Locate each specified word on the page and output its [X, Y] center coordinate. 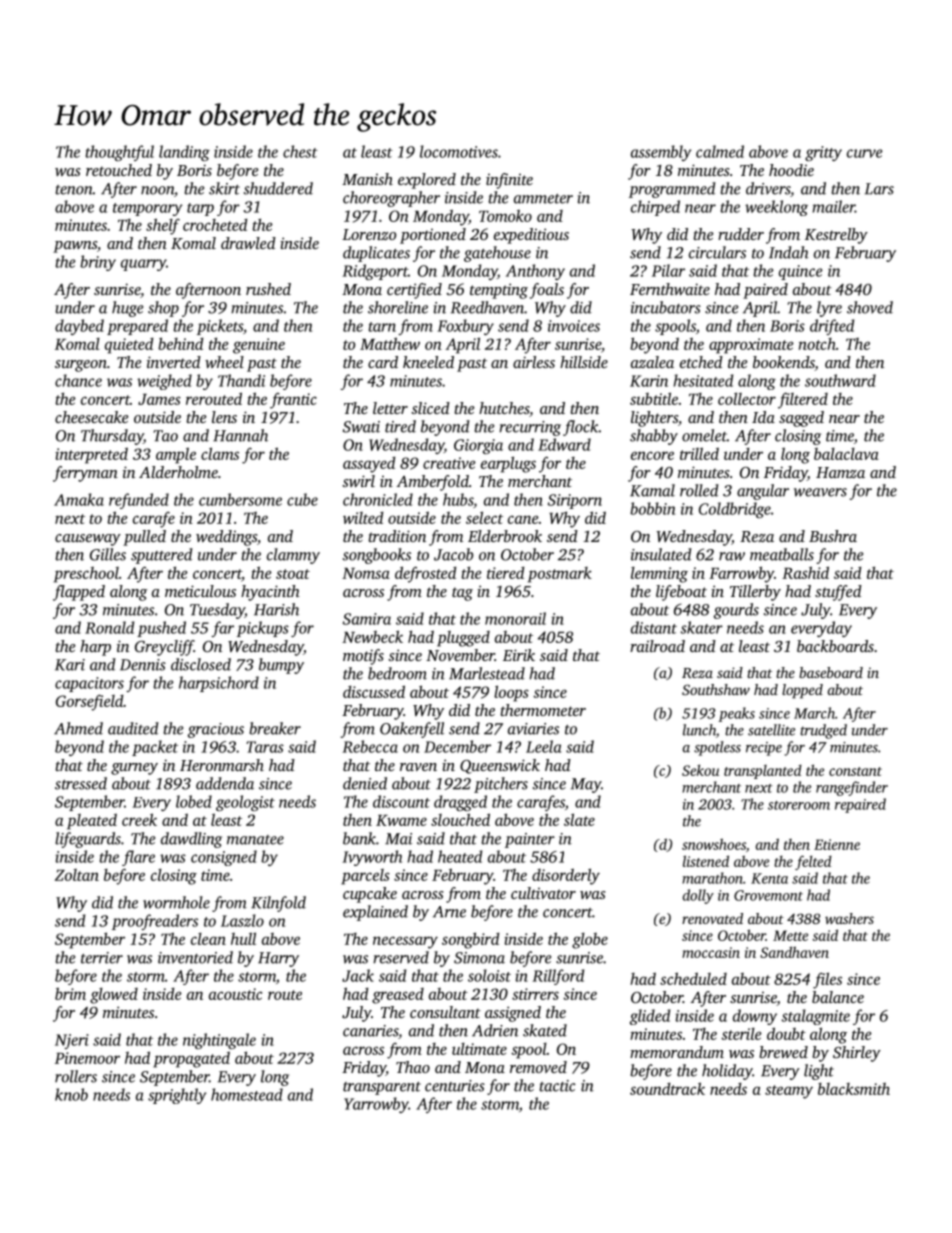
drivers [768, 188]
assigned [513, 1014]
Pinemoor [87, 1058]
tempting [499, 291]
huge [127, 309]
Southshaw [716, 689]
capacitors [89, 684]
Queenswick [500, 766]
